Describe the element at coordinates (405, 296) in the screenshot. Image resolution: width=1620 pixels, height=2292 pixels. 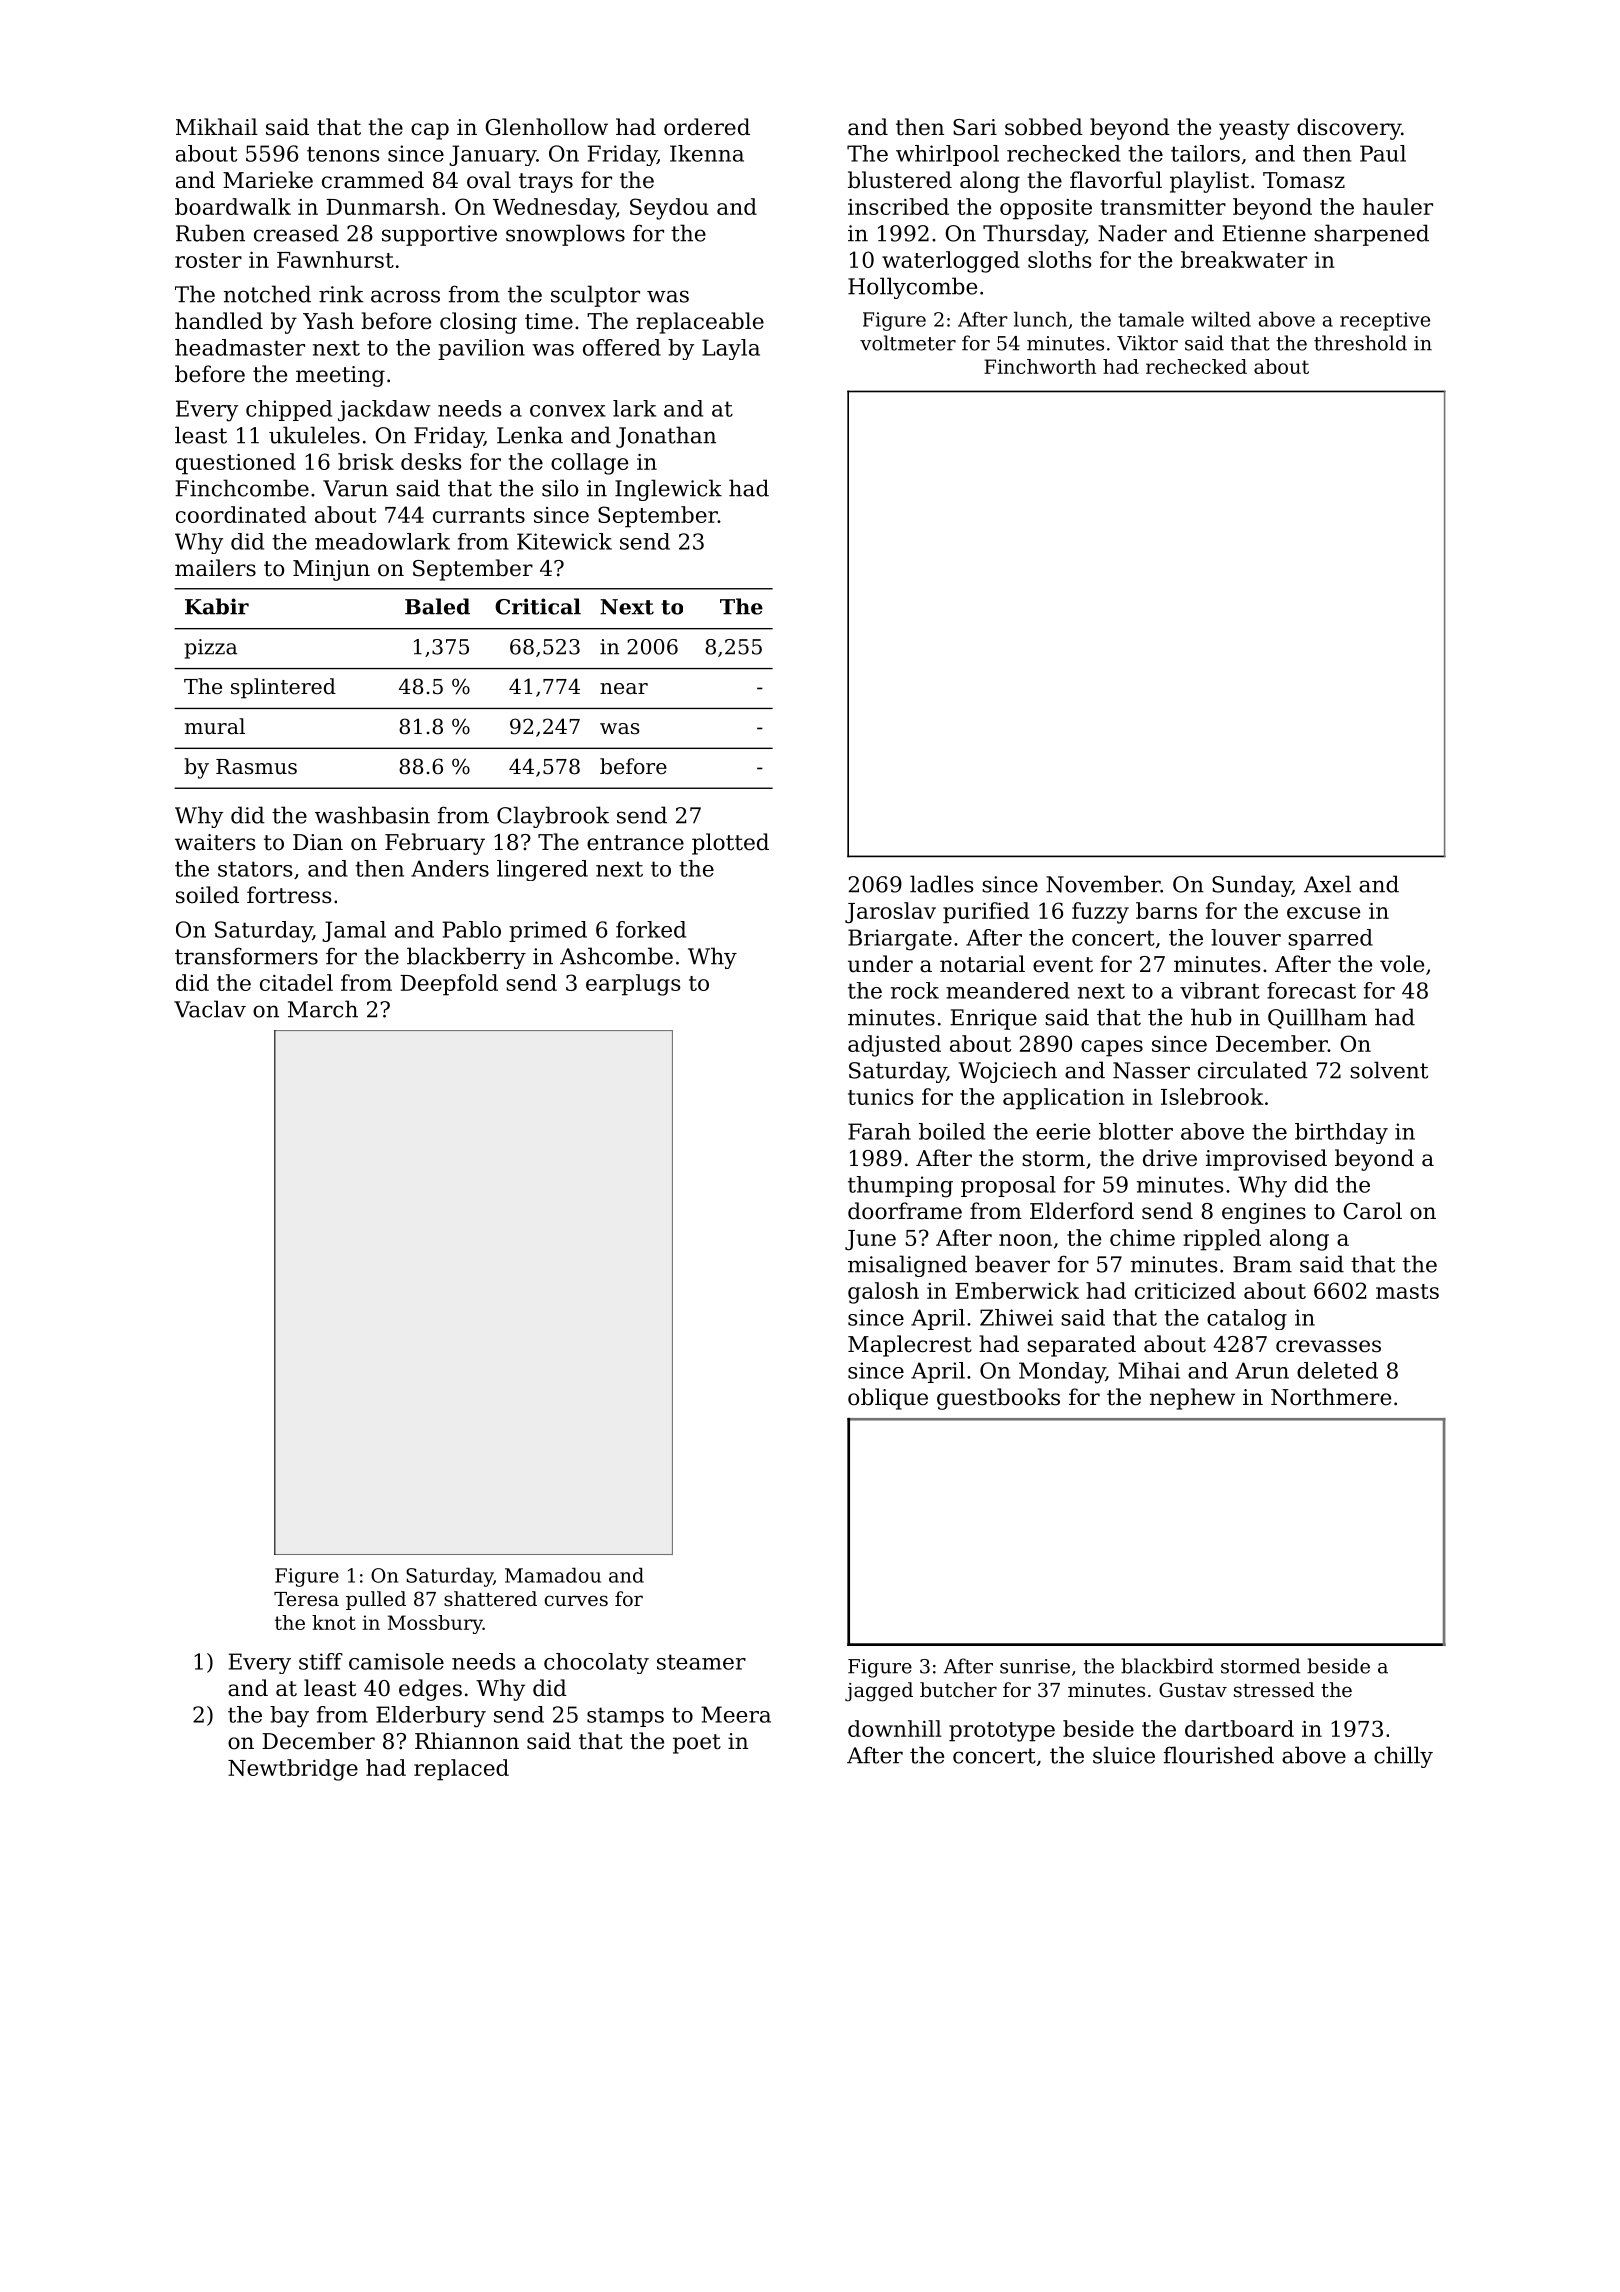
I see `across` at that location.
